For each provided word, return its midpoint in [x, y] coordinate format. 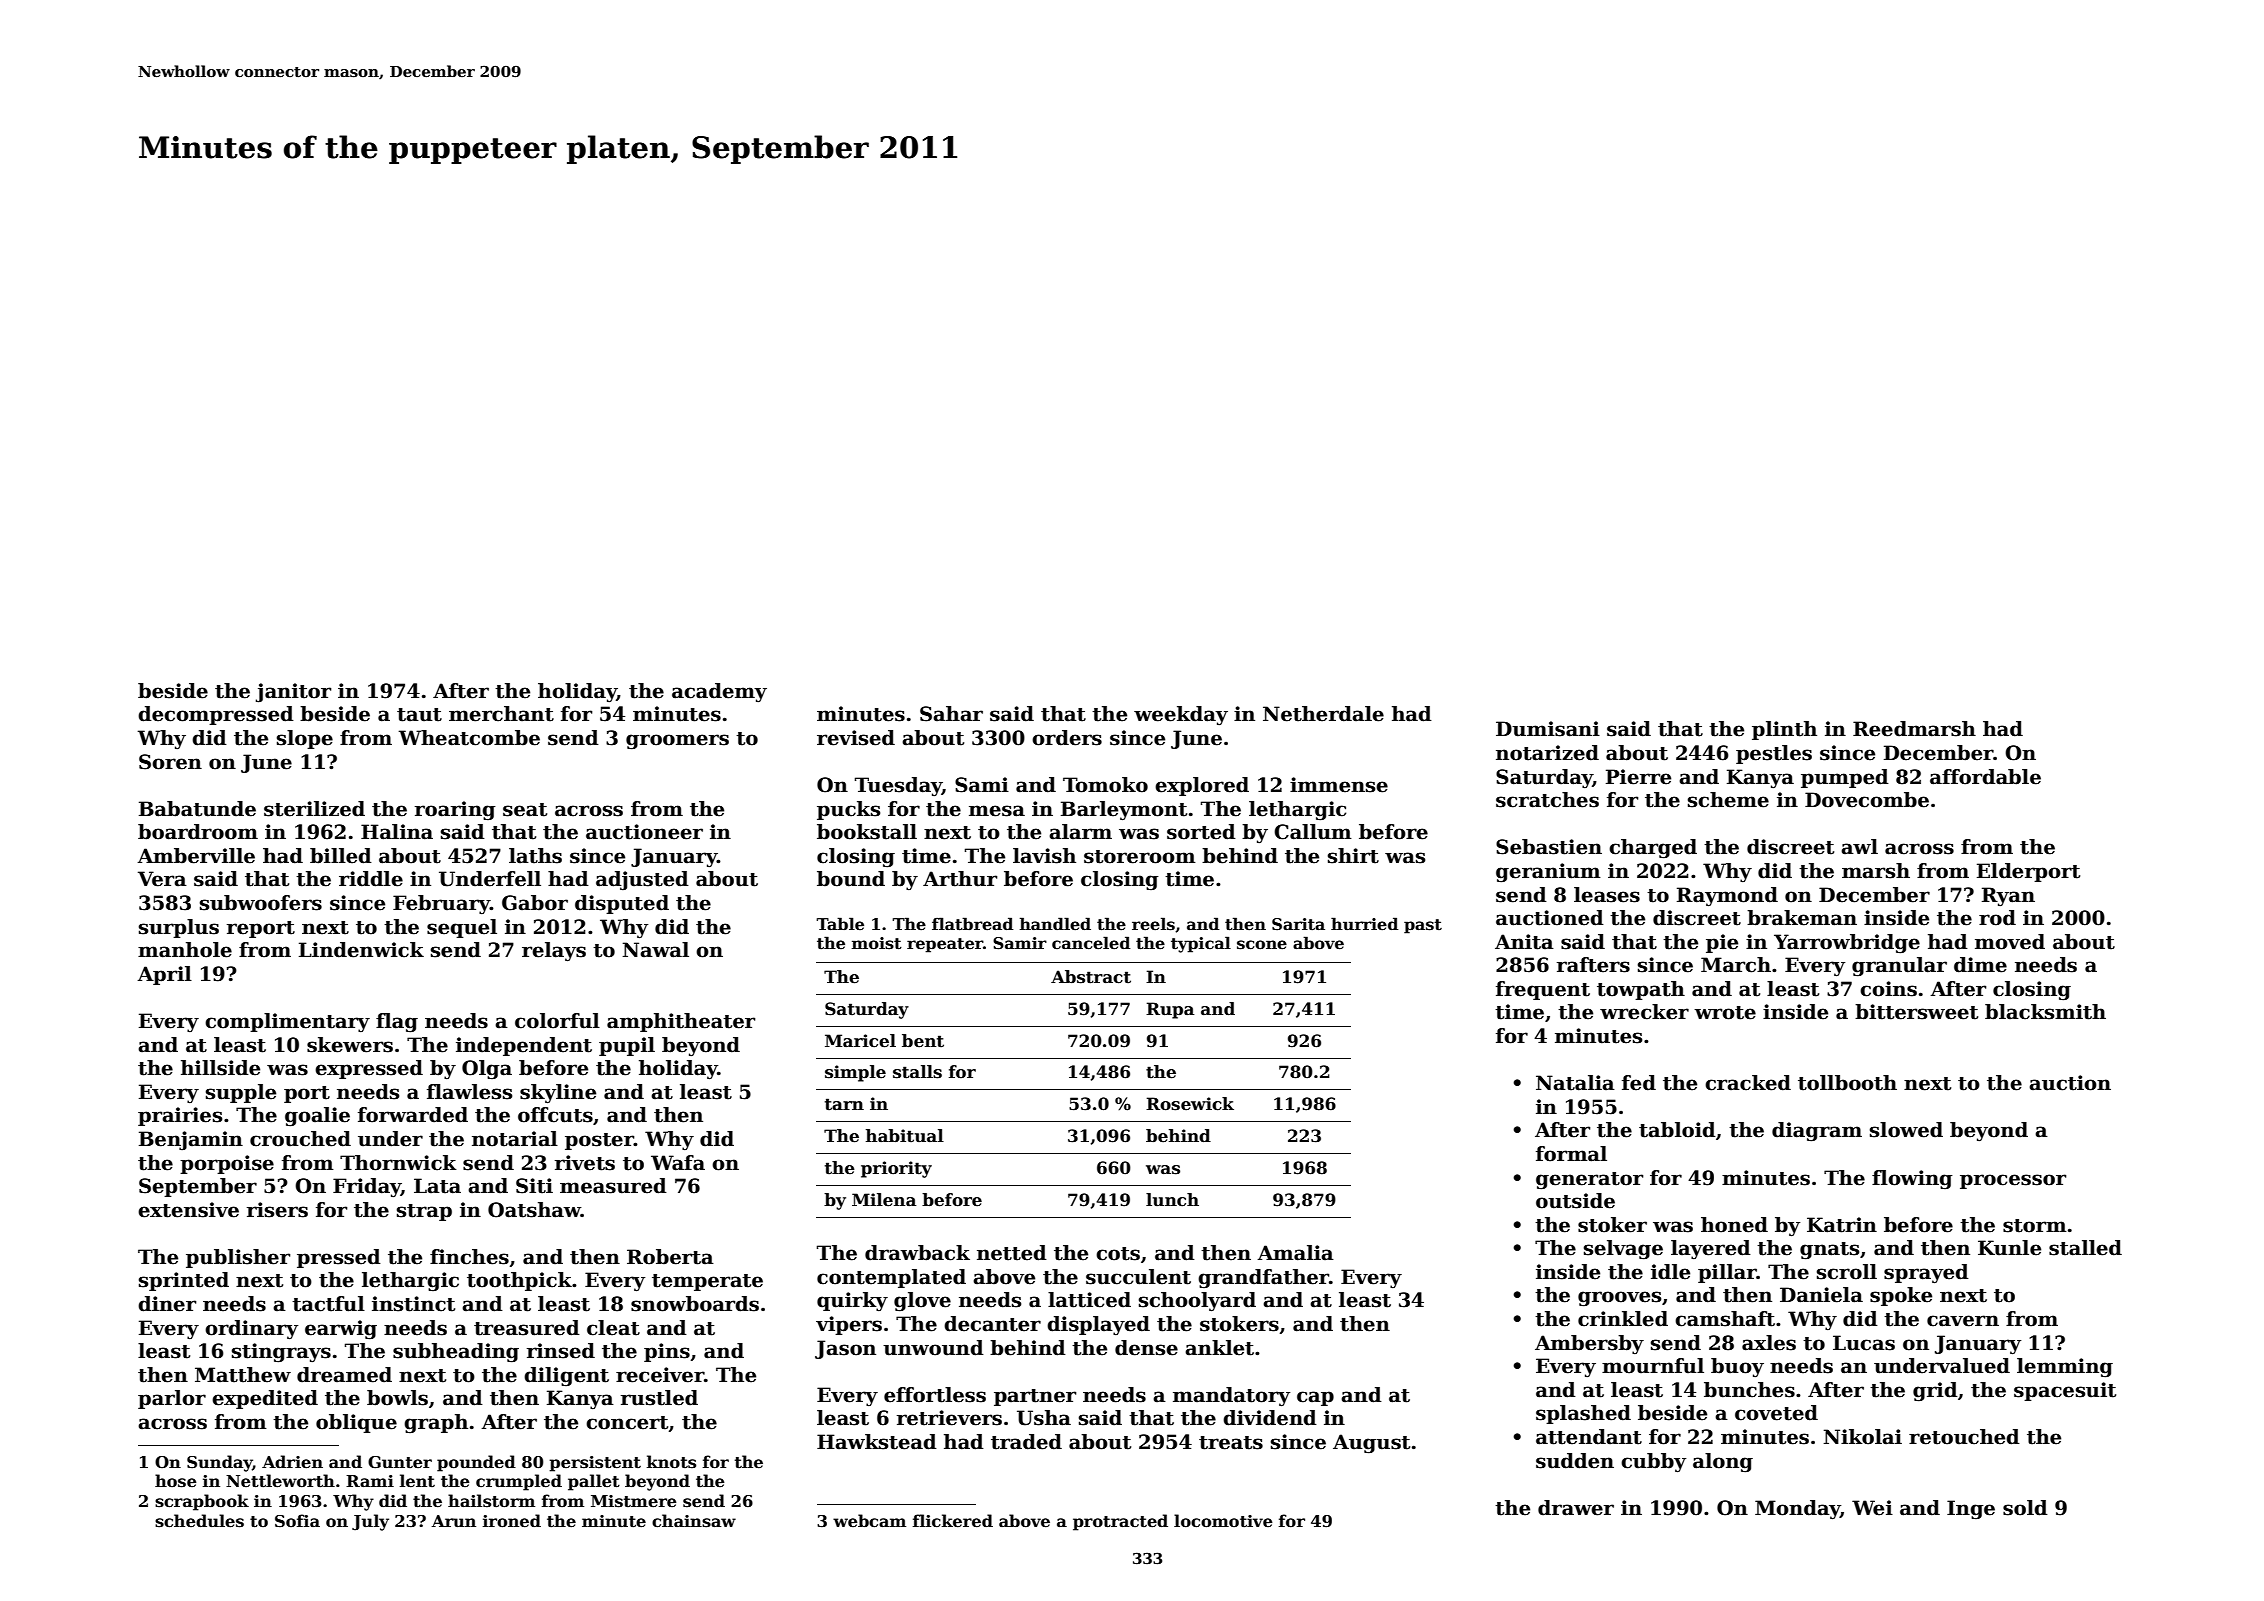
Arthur [960, 879]
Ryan [2008, 897]
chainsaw [694, 1521]
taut [419, 715]
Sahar [951, 714]
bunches [1749, 1390]
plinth [1784, 730]
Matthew [243, 1375]
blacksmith [2045, 1012]
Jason [845, 1349]
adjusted [642, 881]
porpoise [227, 1164]
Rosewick [1190, 1104]
